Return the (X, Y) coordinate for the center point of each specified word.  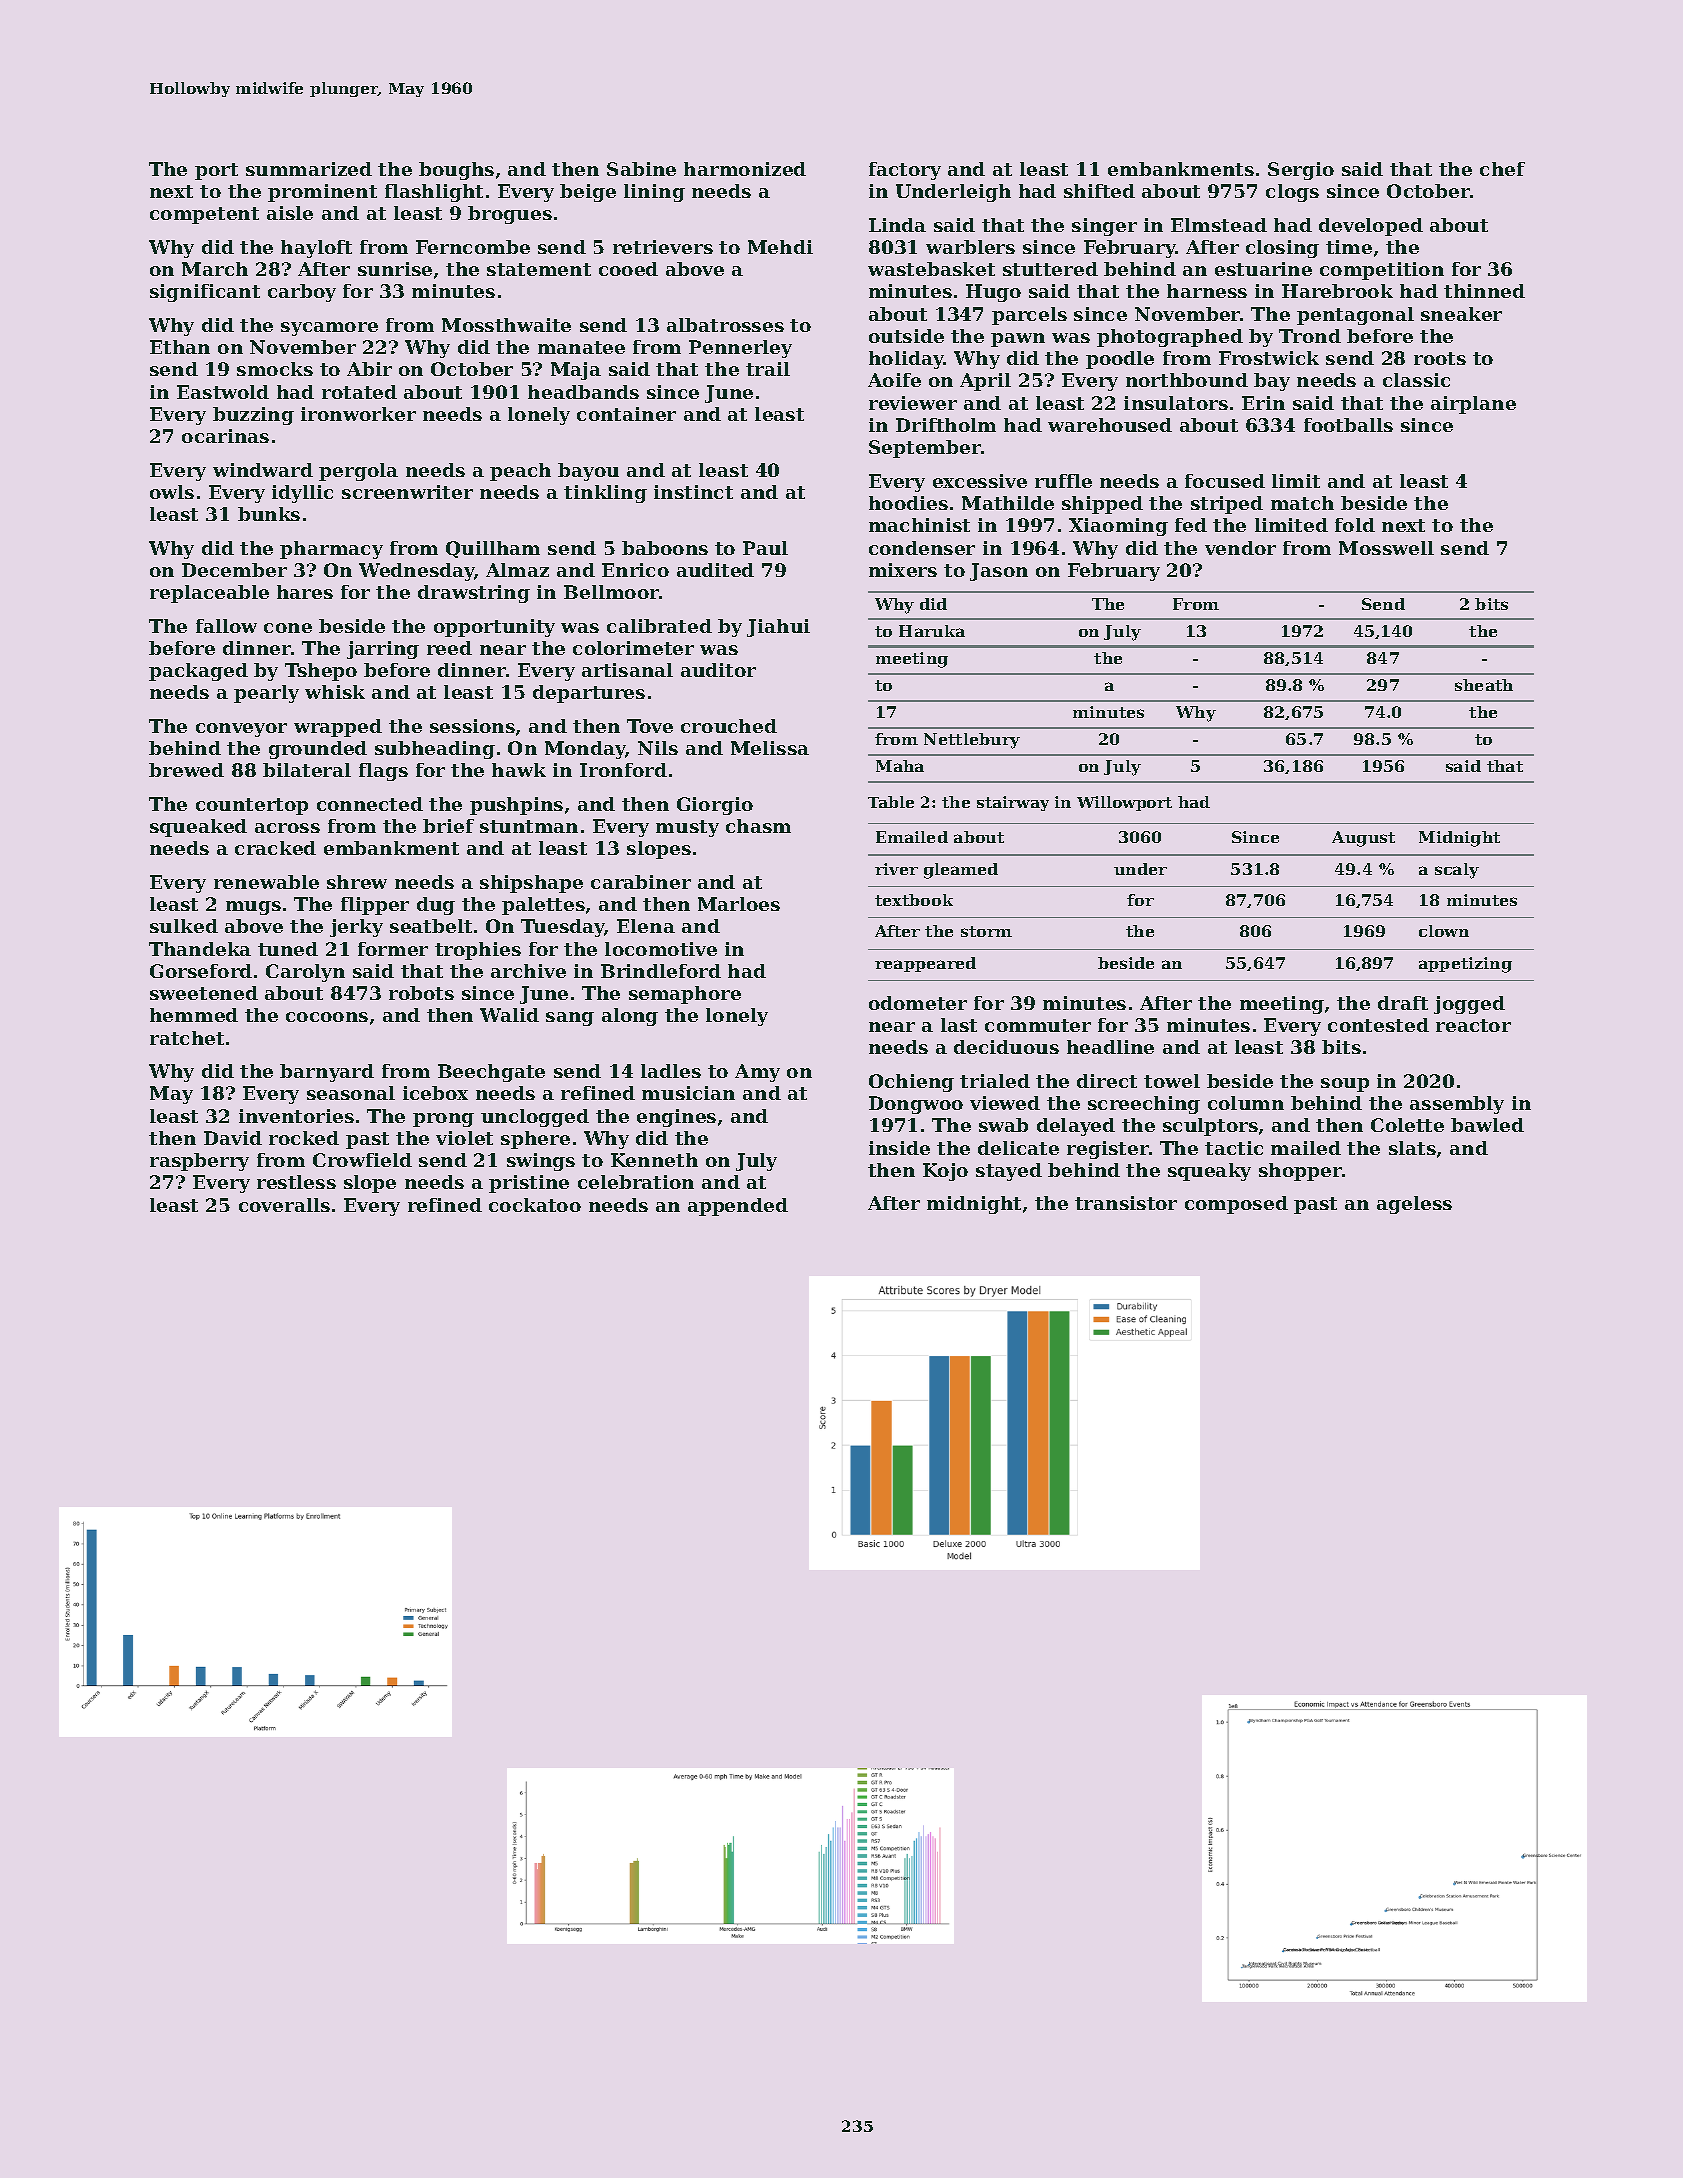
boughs (456, 171)
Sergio (1301, 171)
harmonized (745, 169)
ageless (1414, 1205)
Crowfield (362, 1160)
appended (738, 1207)
